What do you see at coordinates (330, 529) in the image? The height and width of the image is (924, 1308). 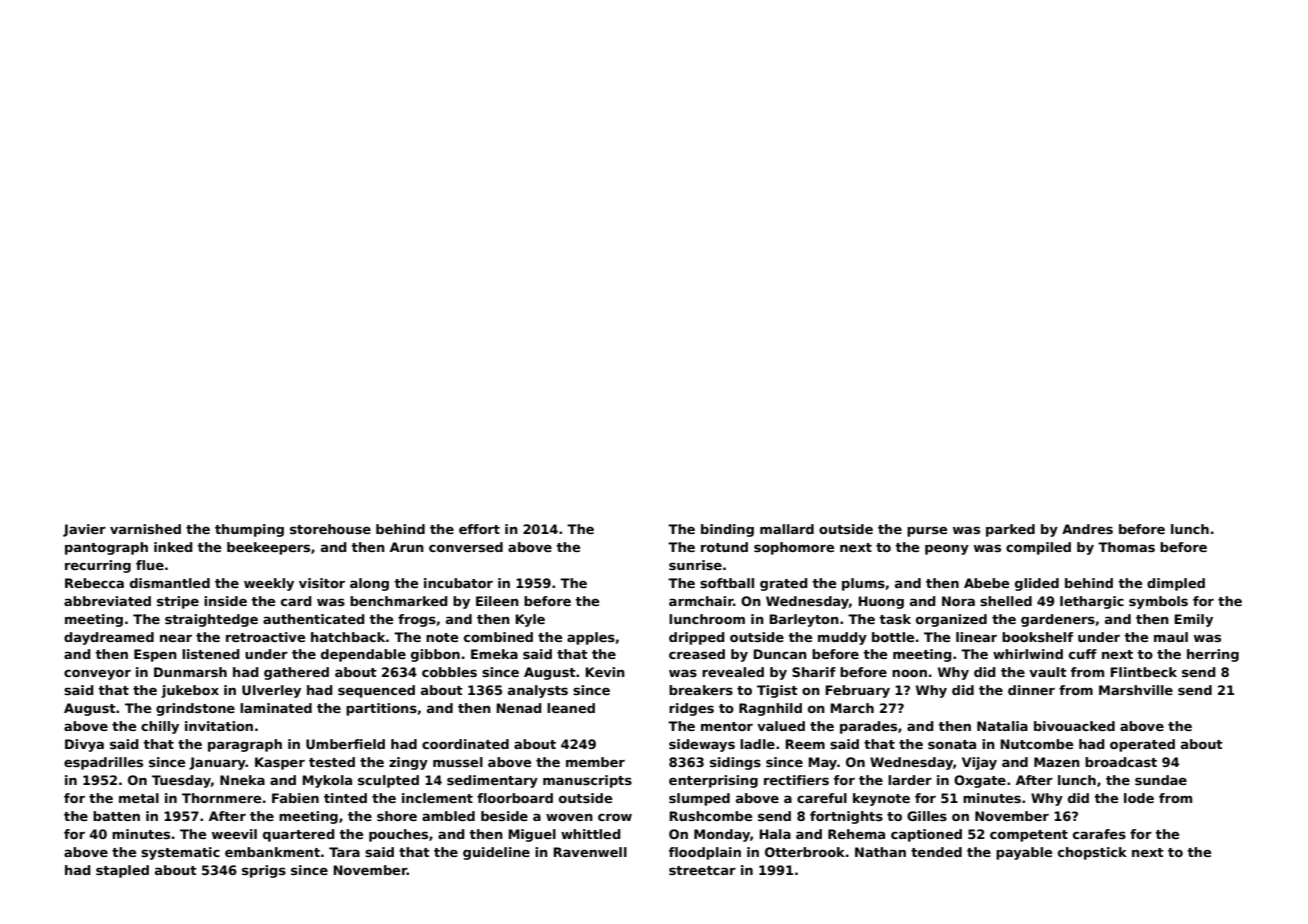 I see `storehouse` at bounding box center [330, 529].
